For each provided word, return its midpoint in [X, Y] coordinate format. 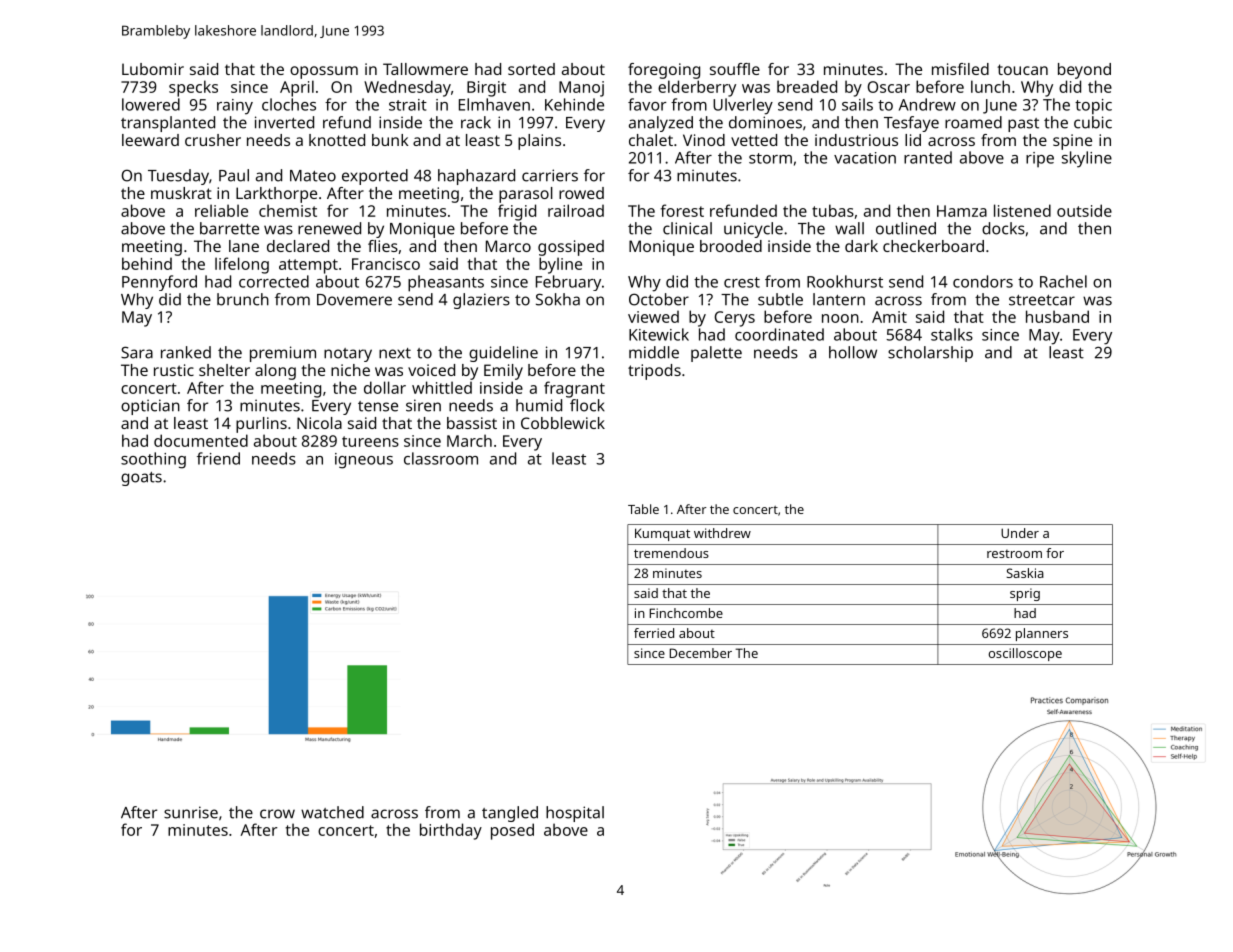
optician [150, 407]
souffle [735, 69]
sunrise [191, 812]
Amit [889, 317]
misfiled [960, 69]
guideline [503, 354]
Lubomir [153, 69]
